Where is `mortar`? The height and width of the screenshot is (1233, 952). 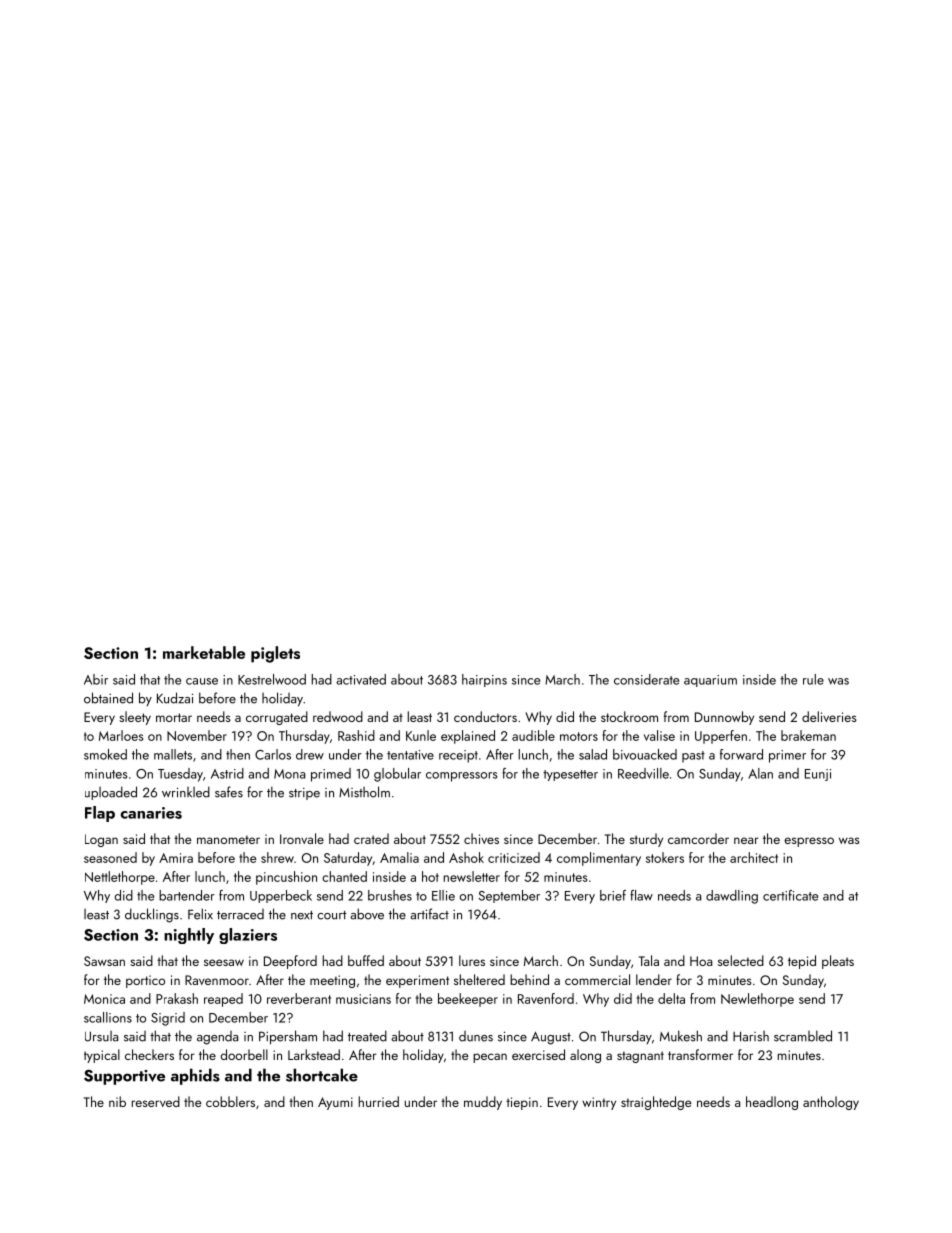
mortar is located at coordinates (174, 717).
